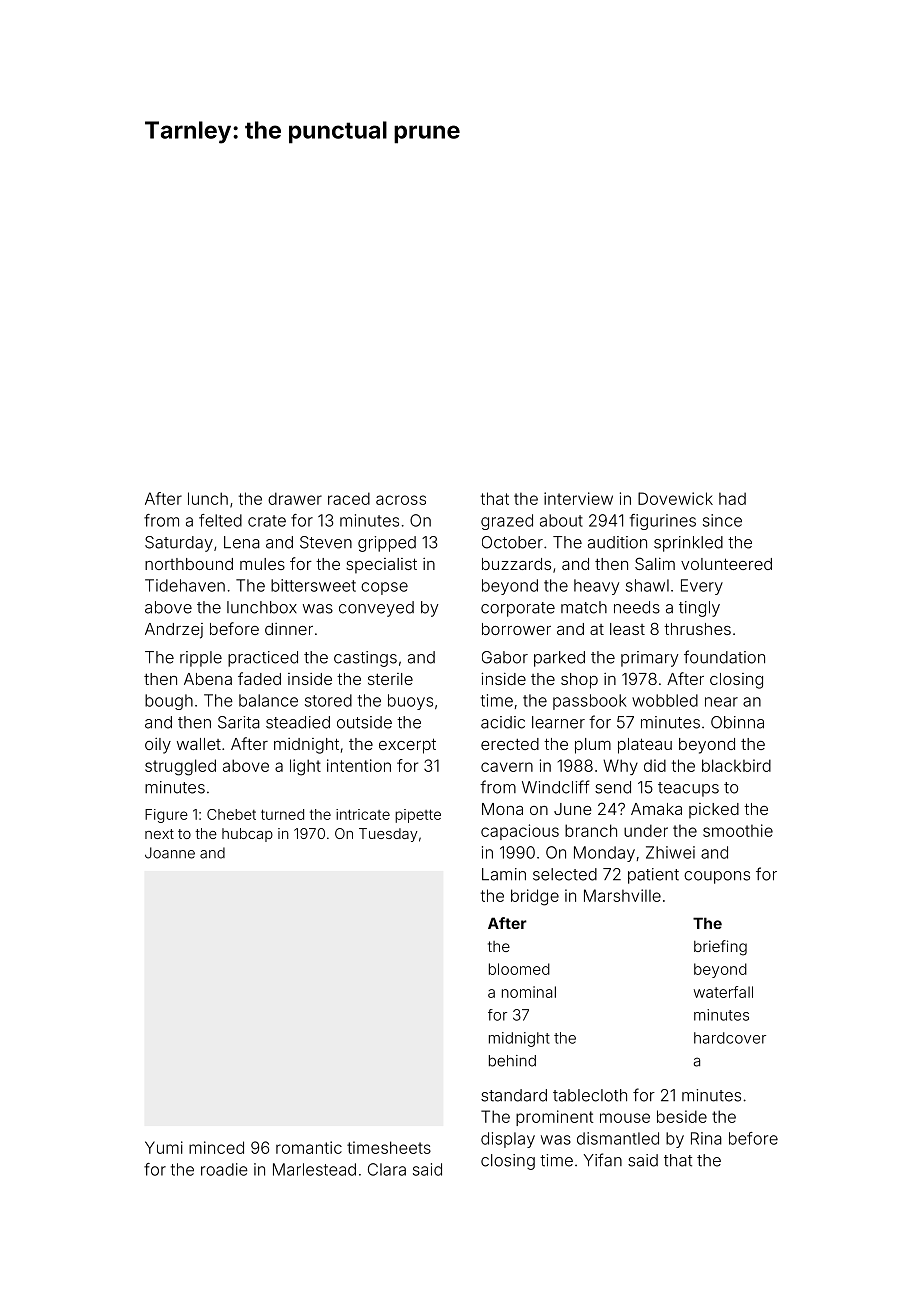 This page has height=1314, width=924. What do you see at coordinates (518, 609) in the page?
I see `corporate` at bounding box center [518, 609].
